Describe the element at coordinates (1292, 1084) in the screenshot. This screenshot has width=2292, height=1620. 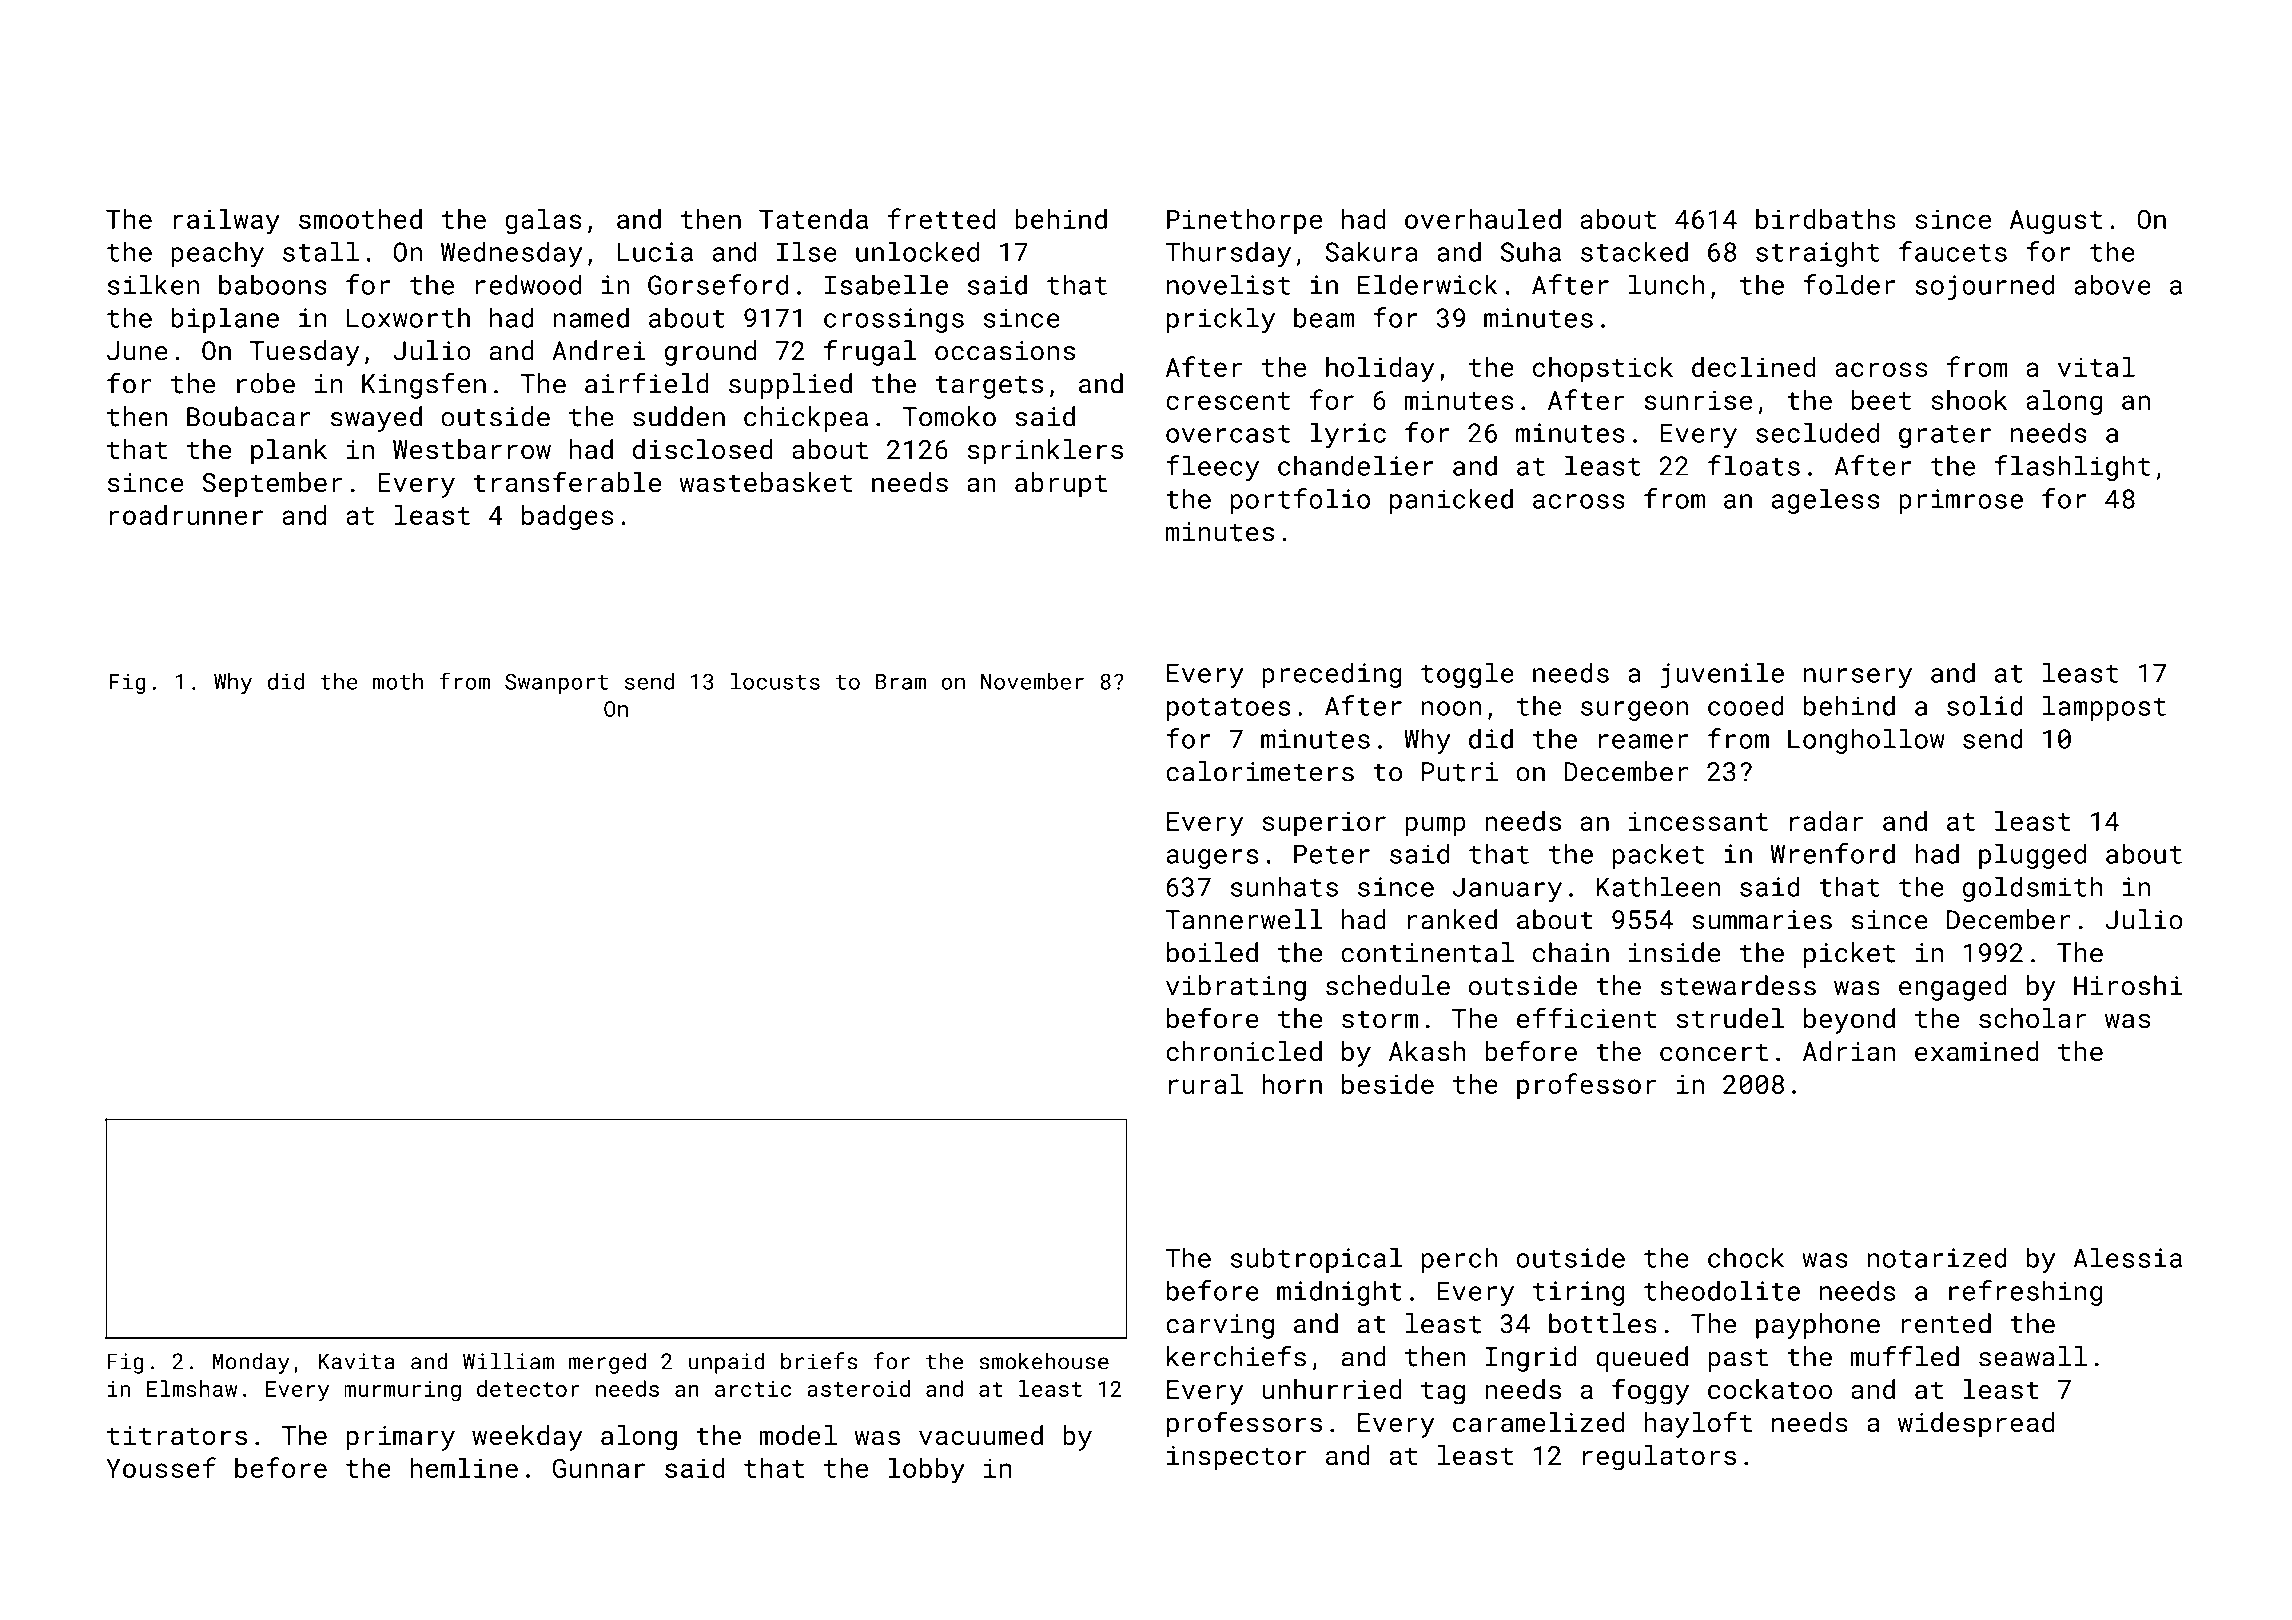
I see `horn` at that location.
